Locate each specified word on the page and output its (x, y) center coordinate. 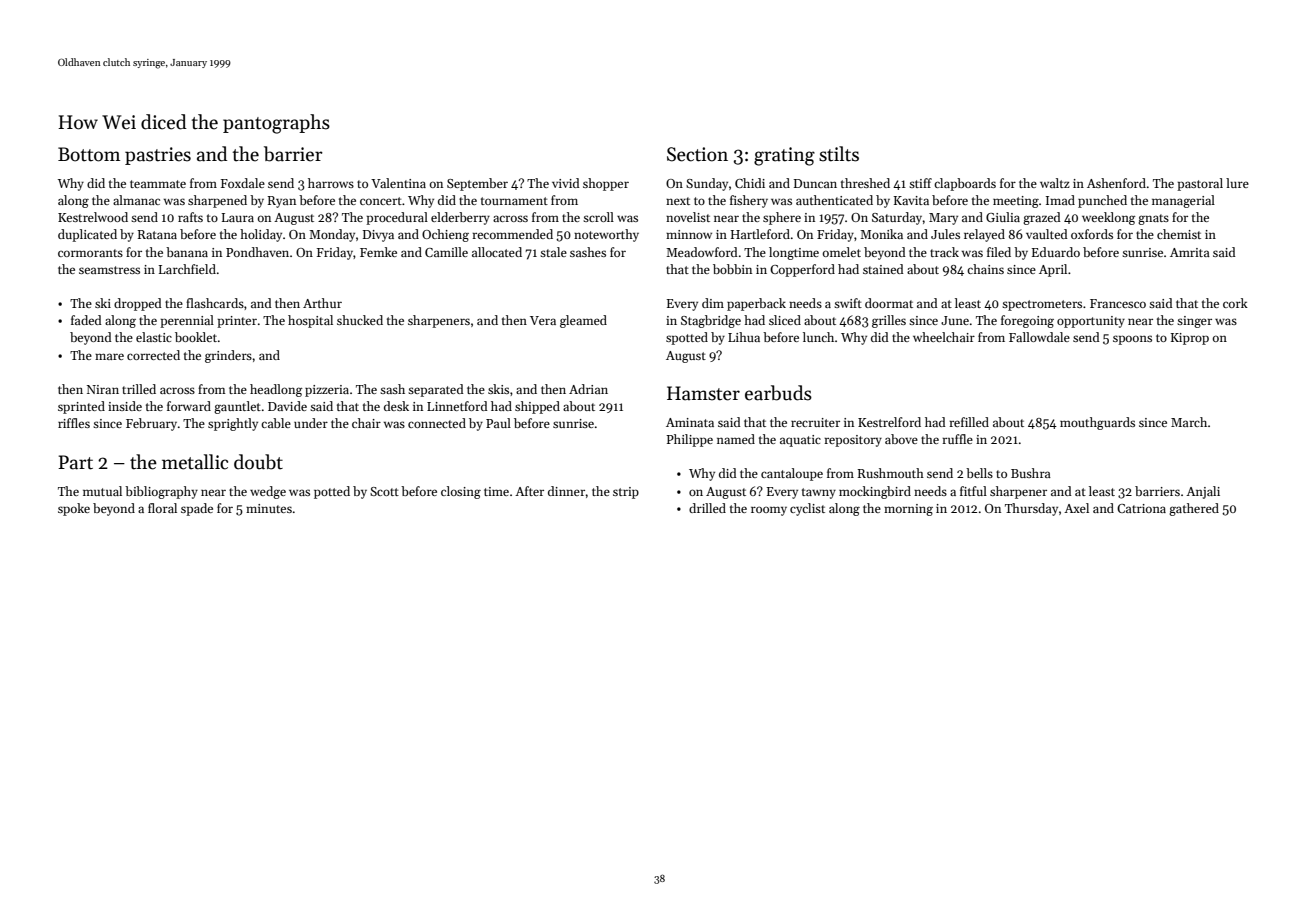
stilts (839, 154)
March (1189, 422)
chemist (1179, 234)
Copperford (802, 270)
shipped (537, 407)
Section (697, 154)
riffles (74, 423)
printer (237, 322)
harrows (331, 183)
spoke (74, 509)
